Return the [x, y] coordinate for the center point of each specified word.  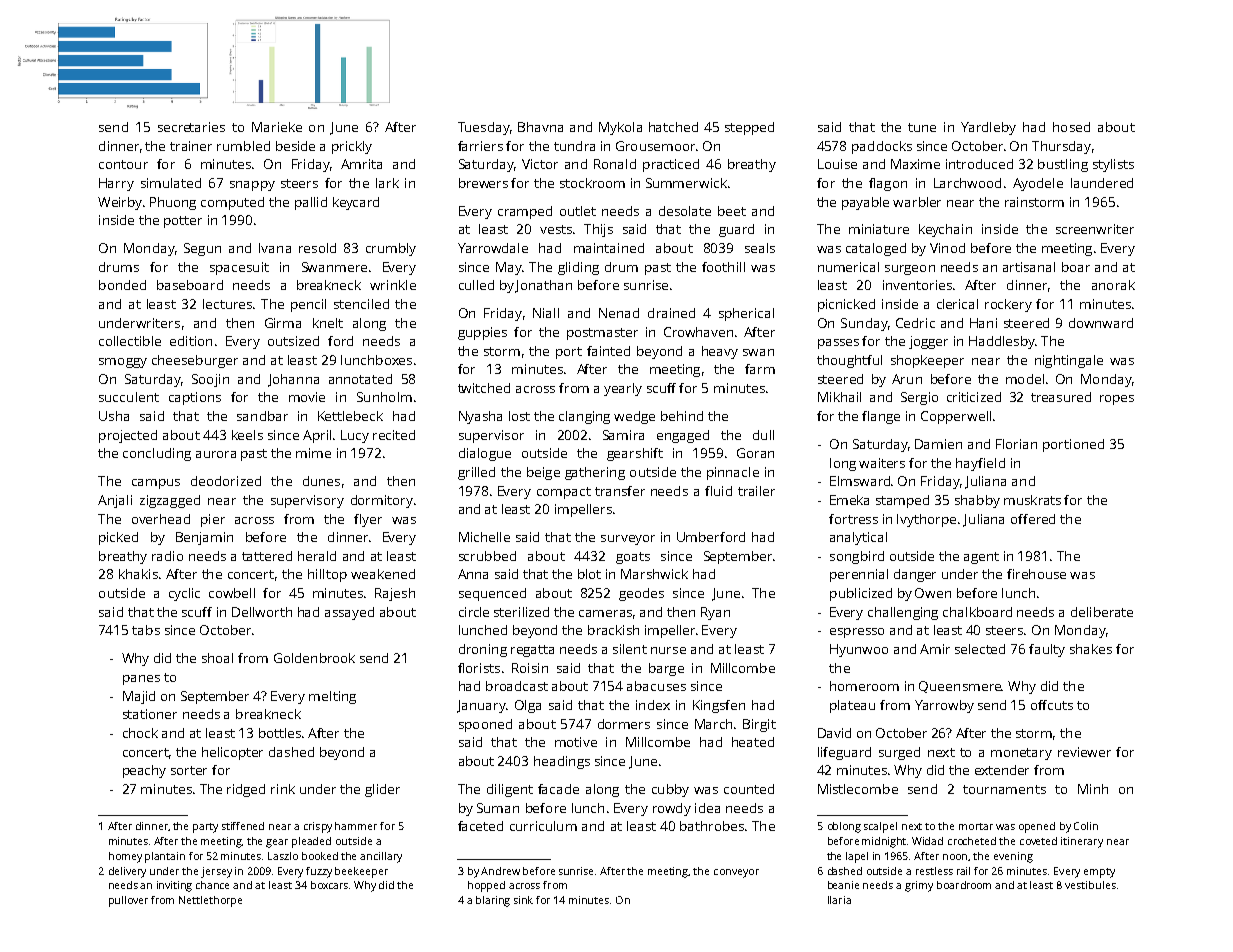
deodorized [226, 481]
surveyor [628, 540]
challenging [903, 613]
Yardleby [988, 128]
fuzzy [319, 872]
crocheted [972, 841]
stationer [150, 714]
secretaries [191, 127]
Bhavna [540, 127]
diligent [510, 790]
